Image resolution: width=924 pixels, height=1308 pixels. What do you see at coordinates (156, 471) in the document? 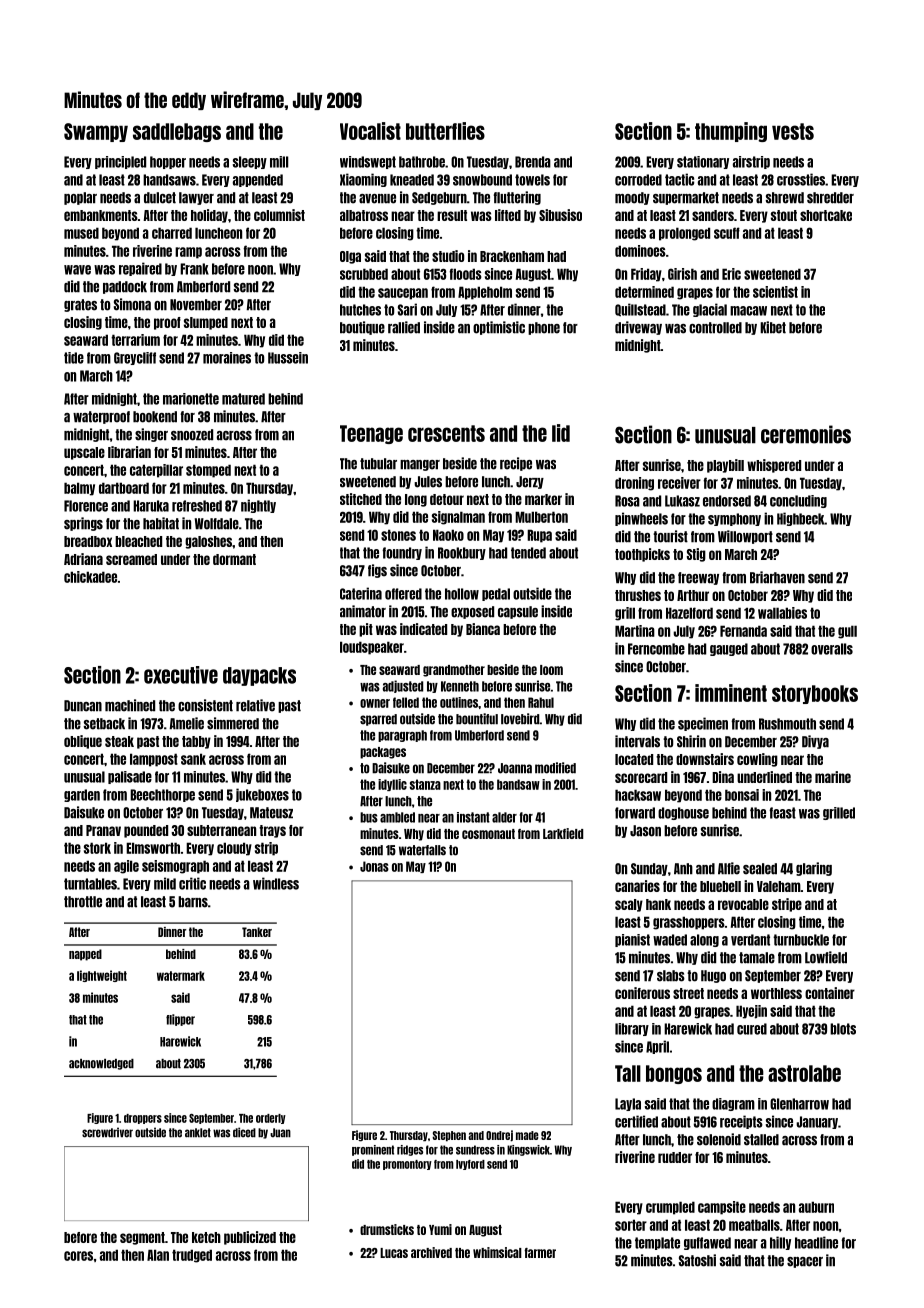
I see `caterpillar` at bounding box center [156, 471].
